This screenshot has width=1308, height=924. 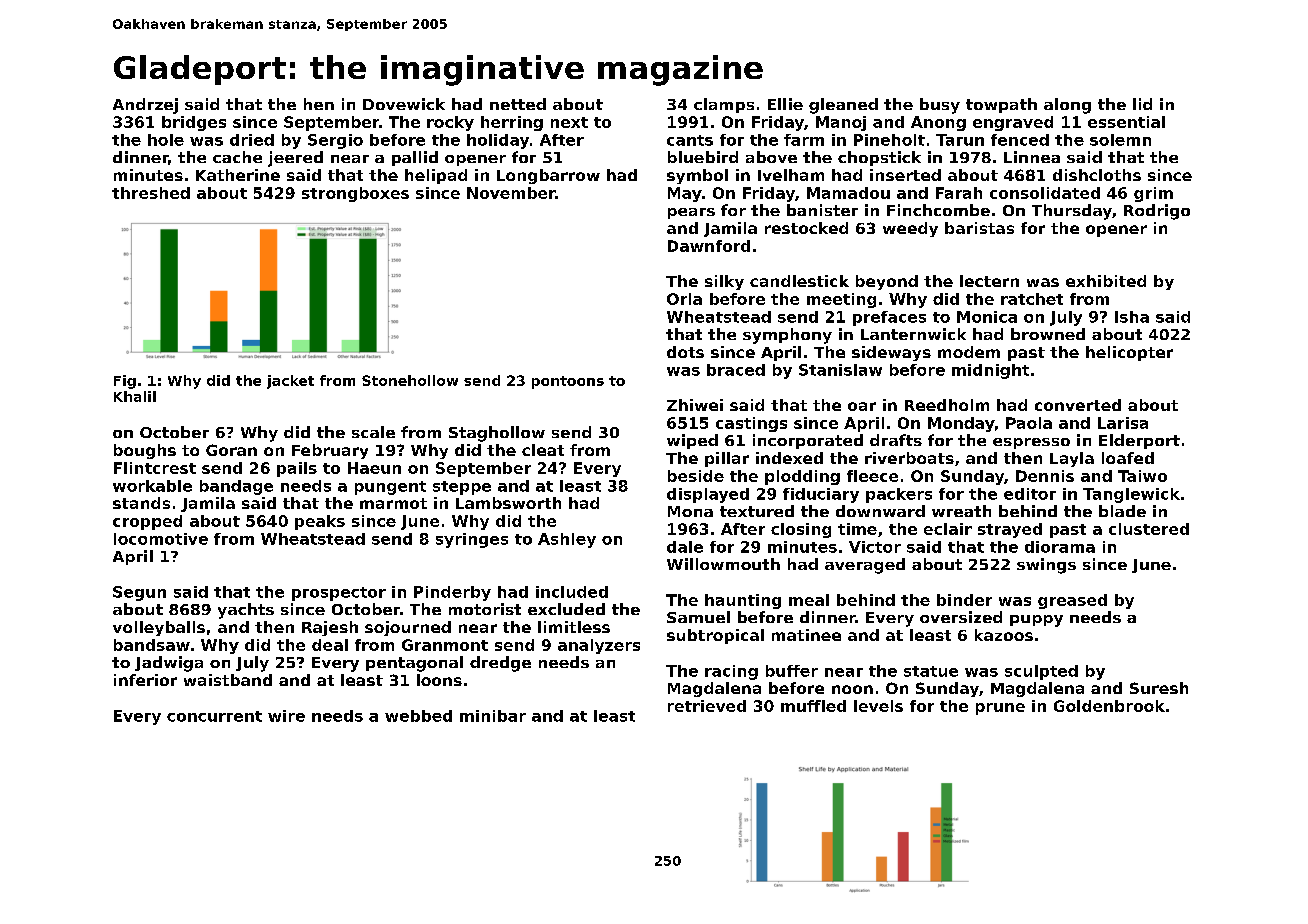 I want to click on above, so click(x=771, y=157).
